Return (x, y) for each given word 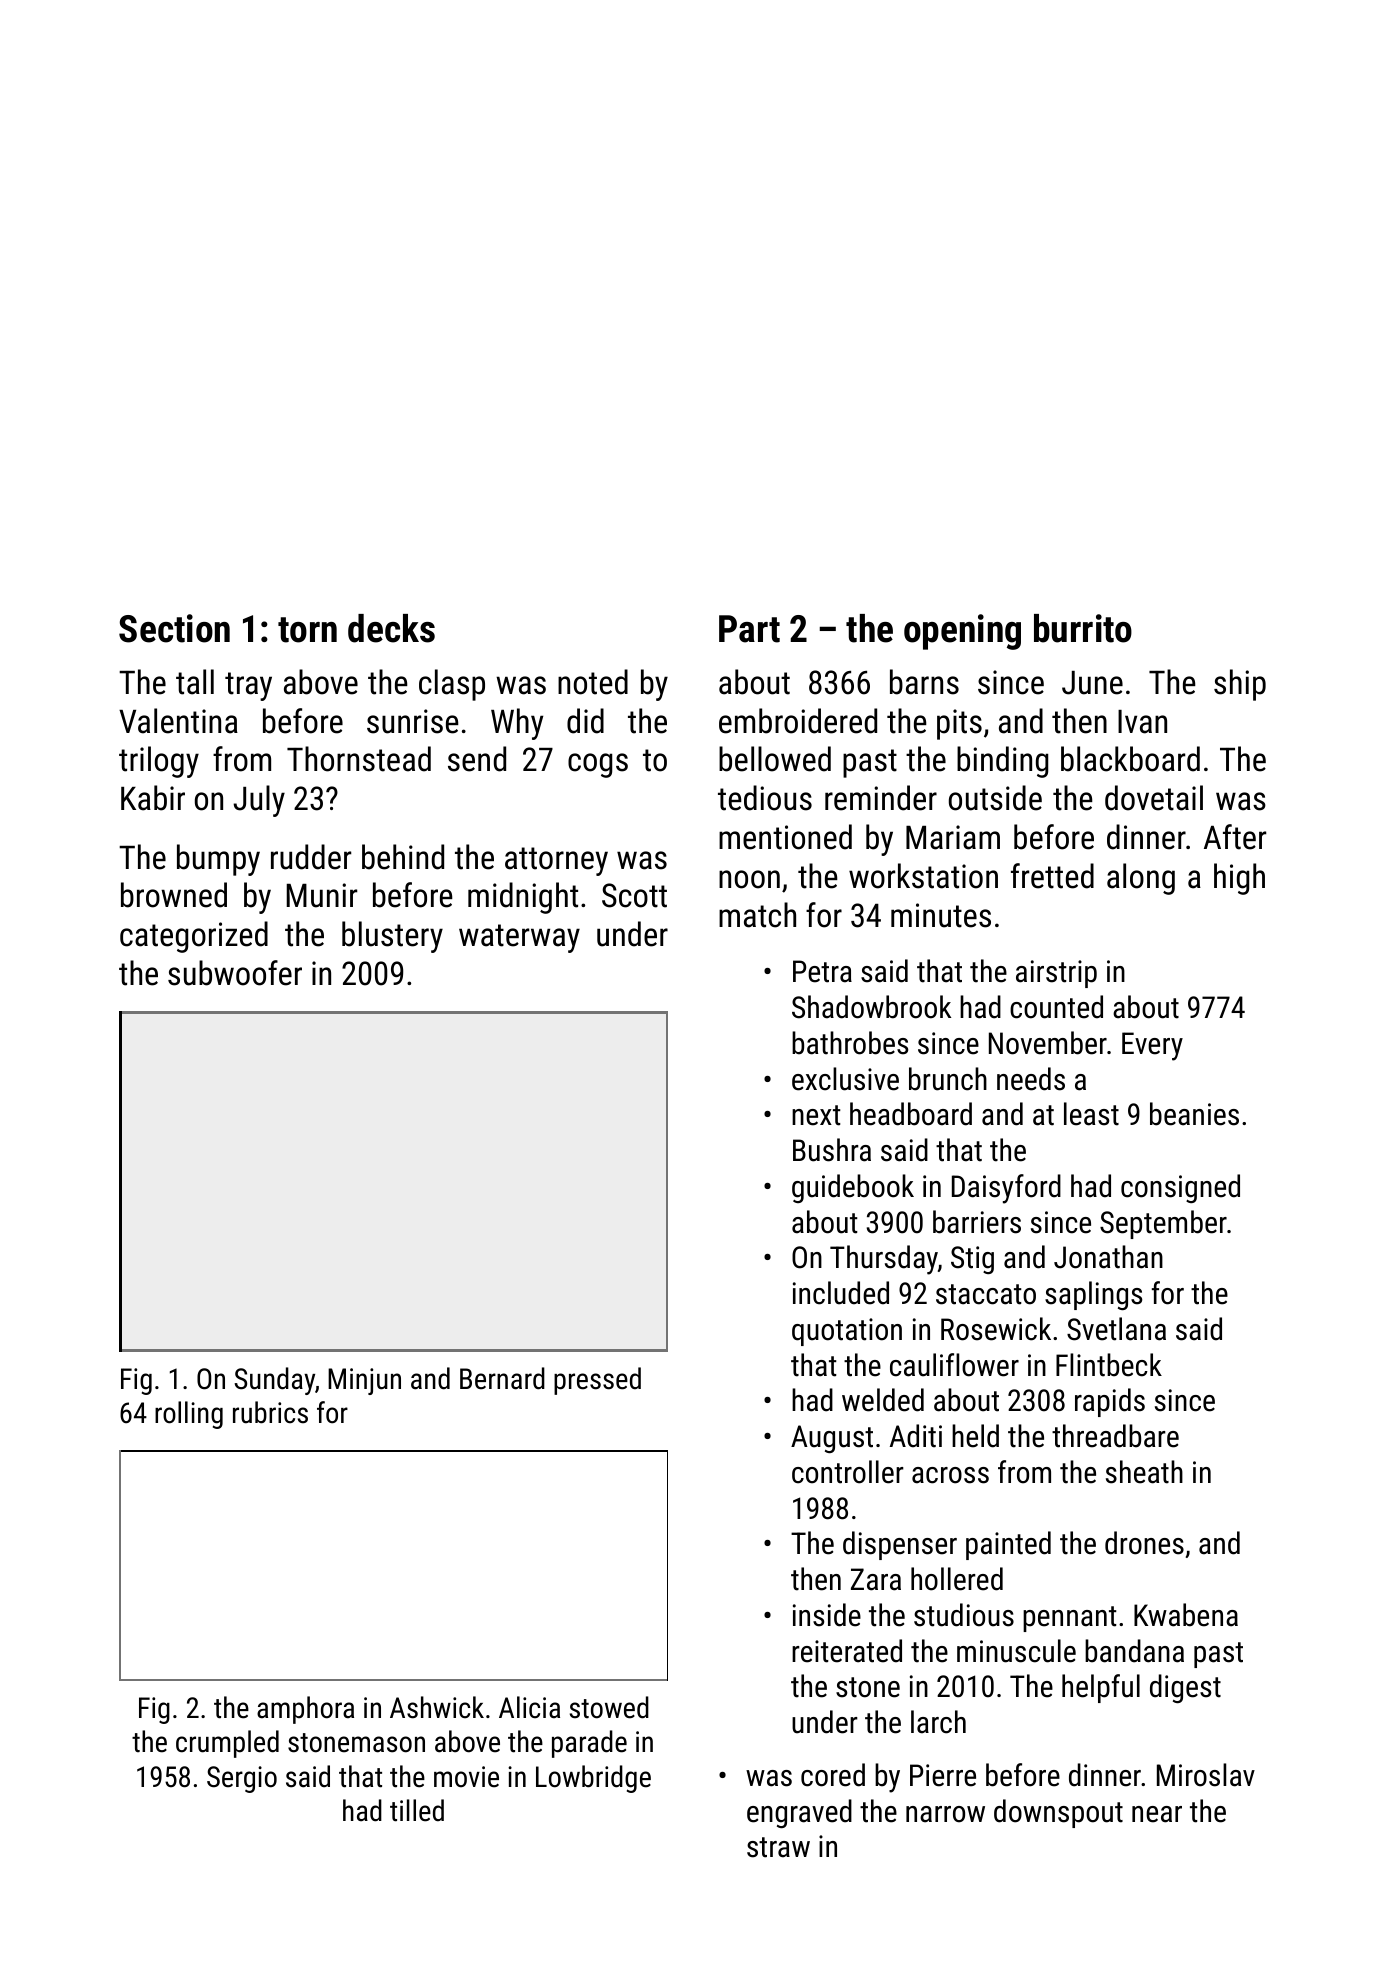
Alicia (529, 1707)
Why (517, 724)
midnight (523, 898)
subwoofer (235, 973)
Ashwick (437, 1707)
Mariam (953, 837)
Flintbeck (1109, 1365)
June (1092, 683)
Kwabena (1186, 1615)
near (1157, 1814)
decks (391, 628)
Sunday (274, 1381)
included (841, 1293)
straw (778, 1847)
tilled (417, 1810)
